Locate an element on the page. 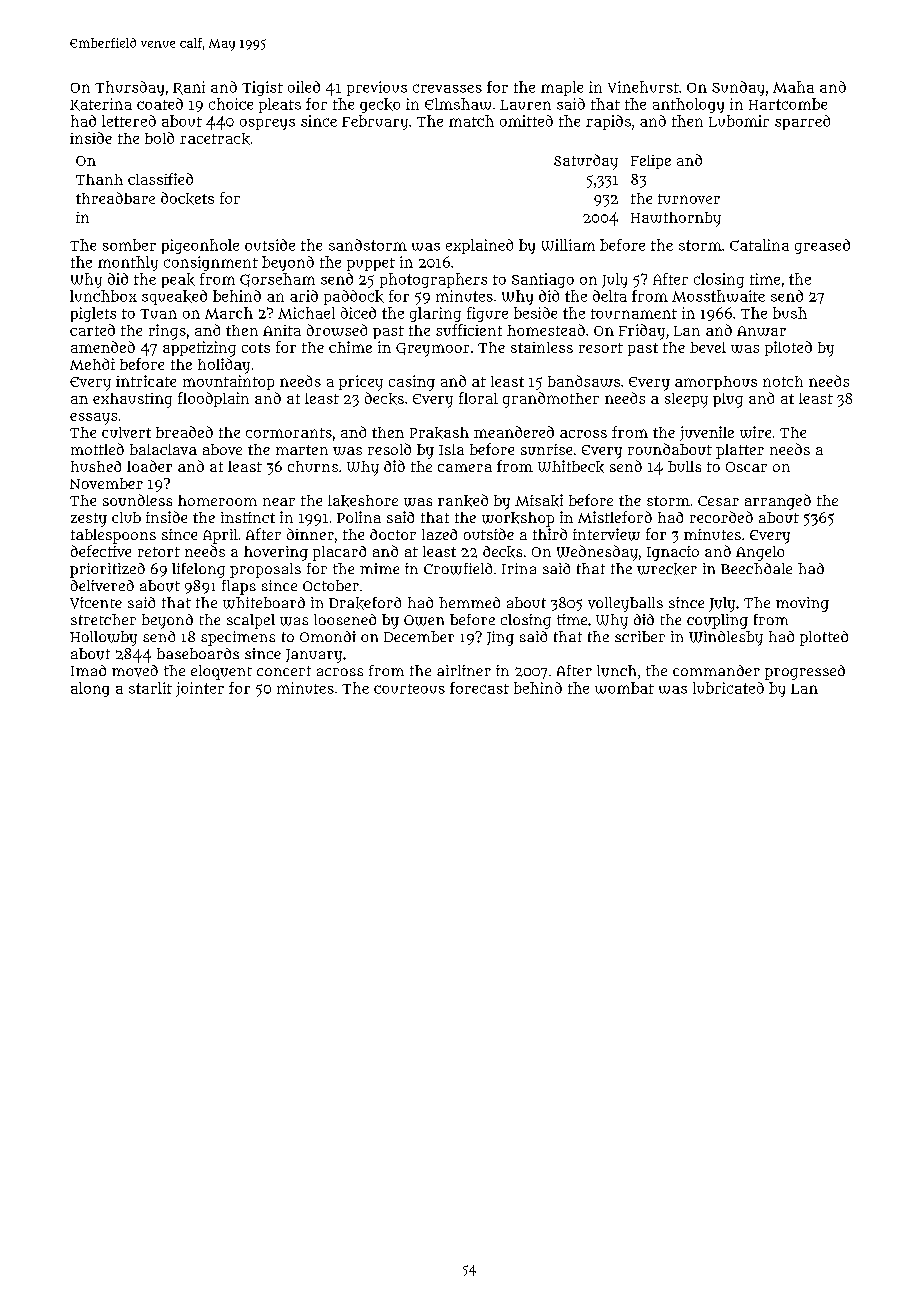  January is located at coordinates (314, 656).
